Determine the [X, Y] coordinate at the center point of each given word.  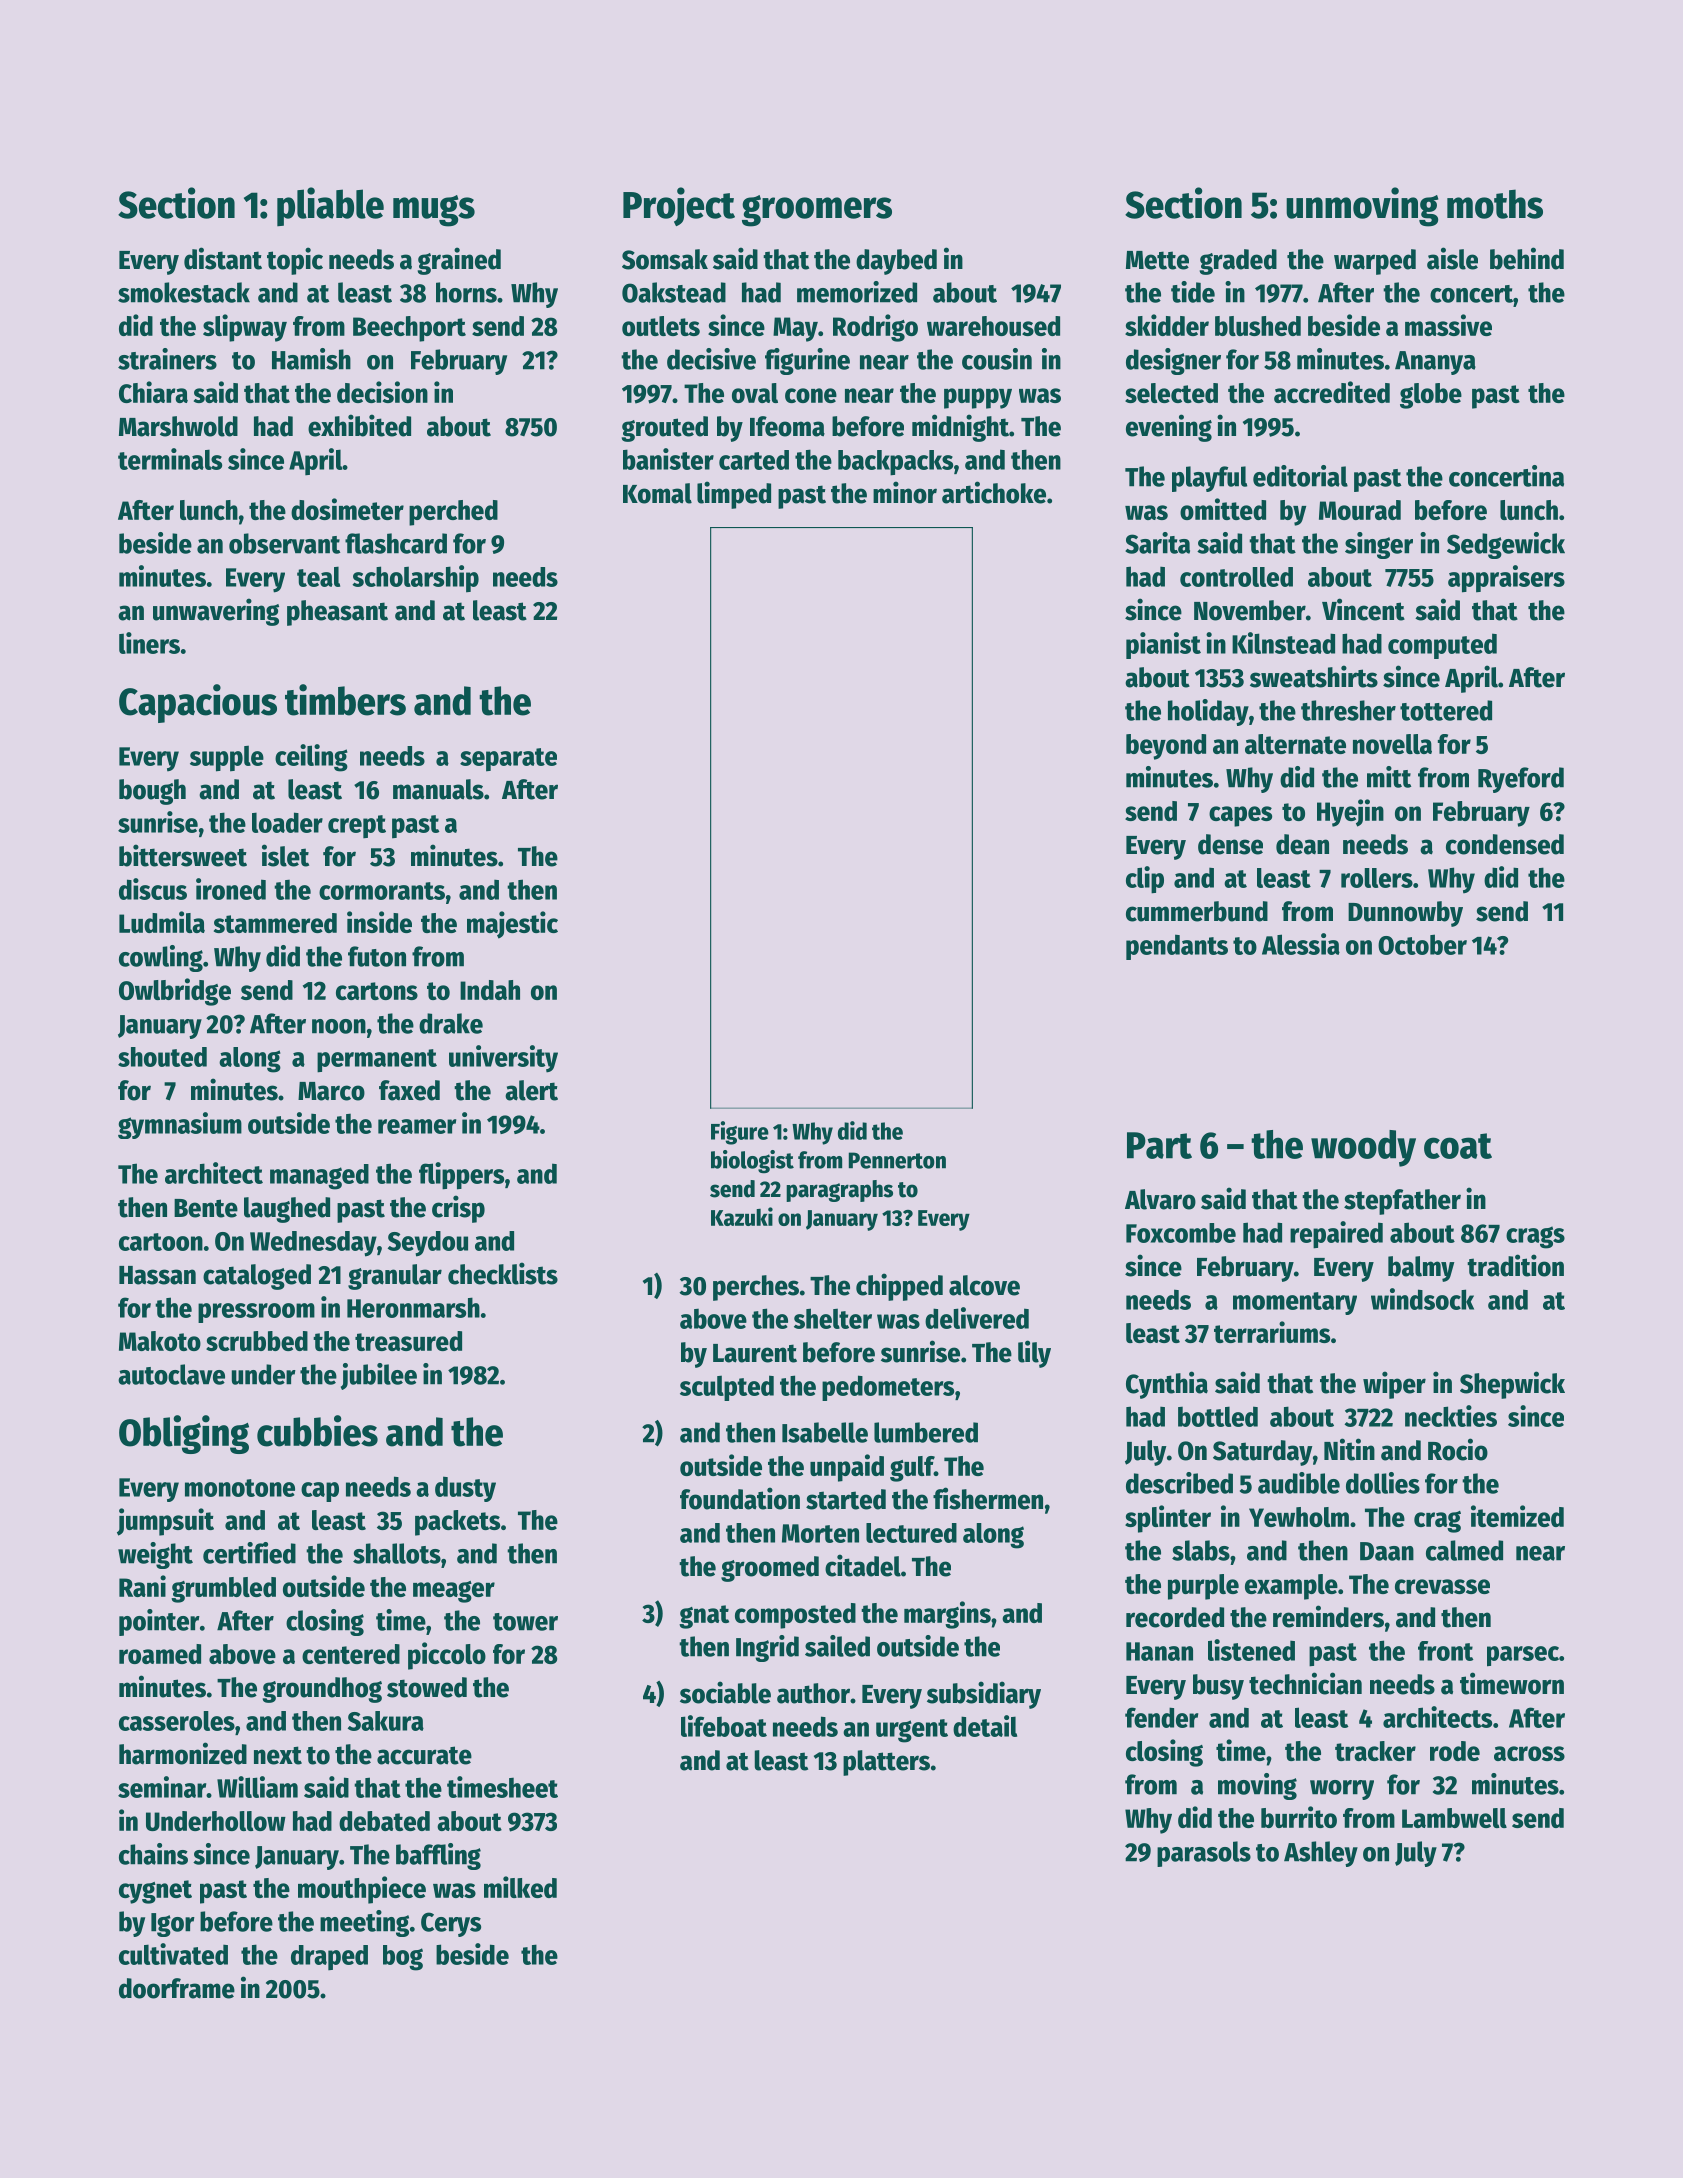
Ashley [1321, 1854]
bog [403, 1958]
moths [1495, 204]
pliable [330, 206]
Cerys [451, 1924]
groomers [817, 211]
